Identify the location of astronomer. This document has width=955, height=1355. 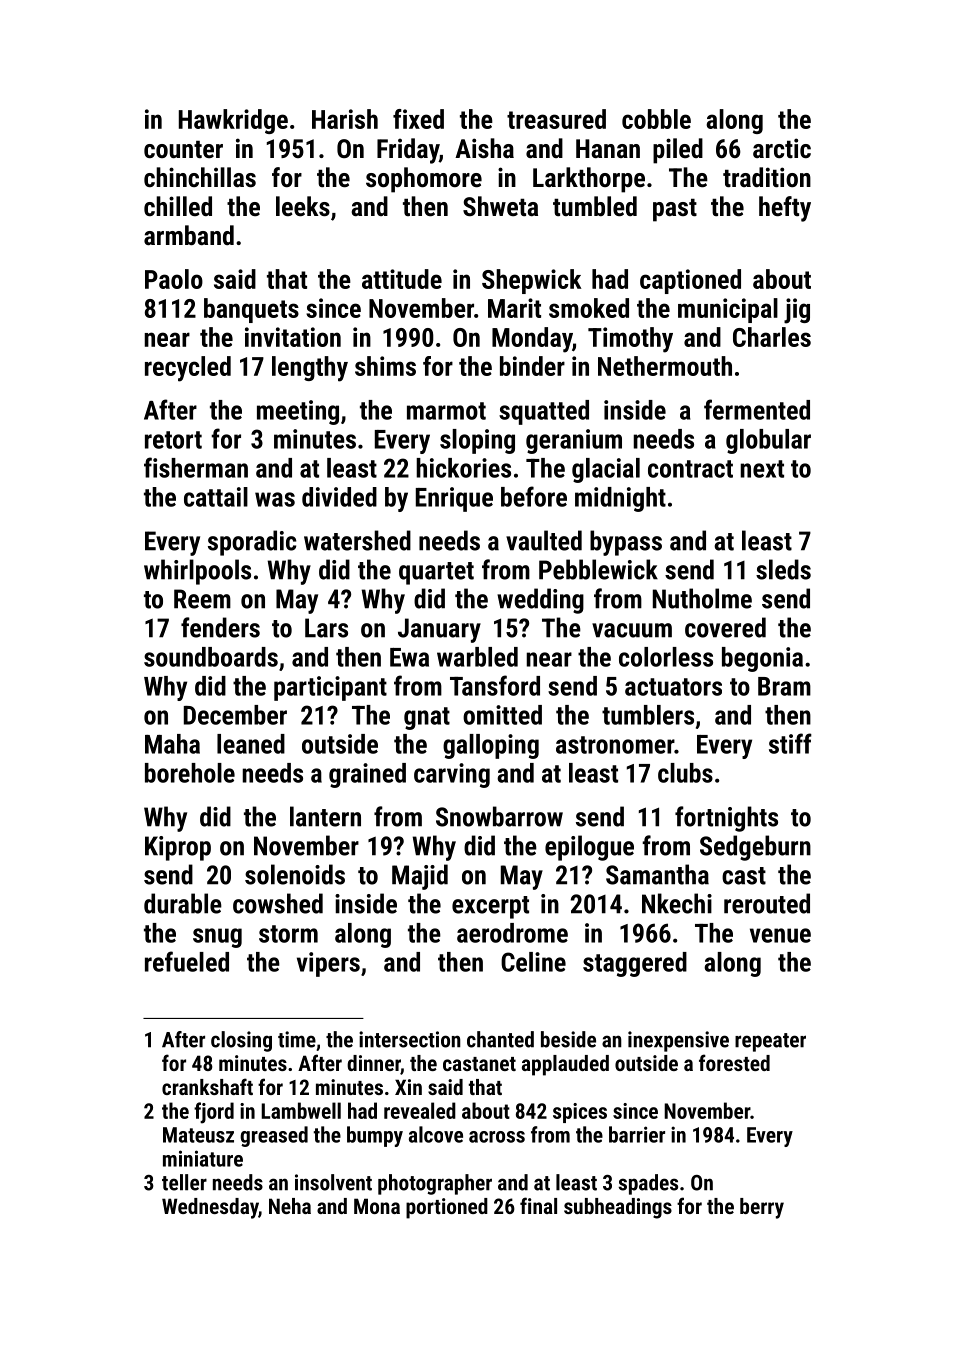
(615, 745).
